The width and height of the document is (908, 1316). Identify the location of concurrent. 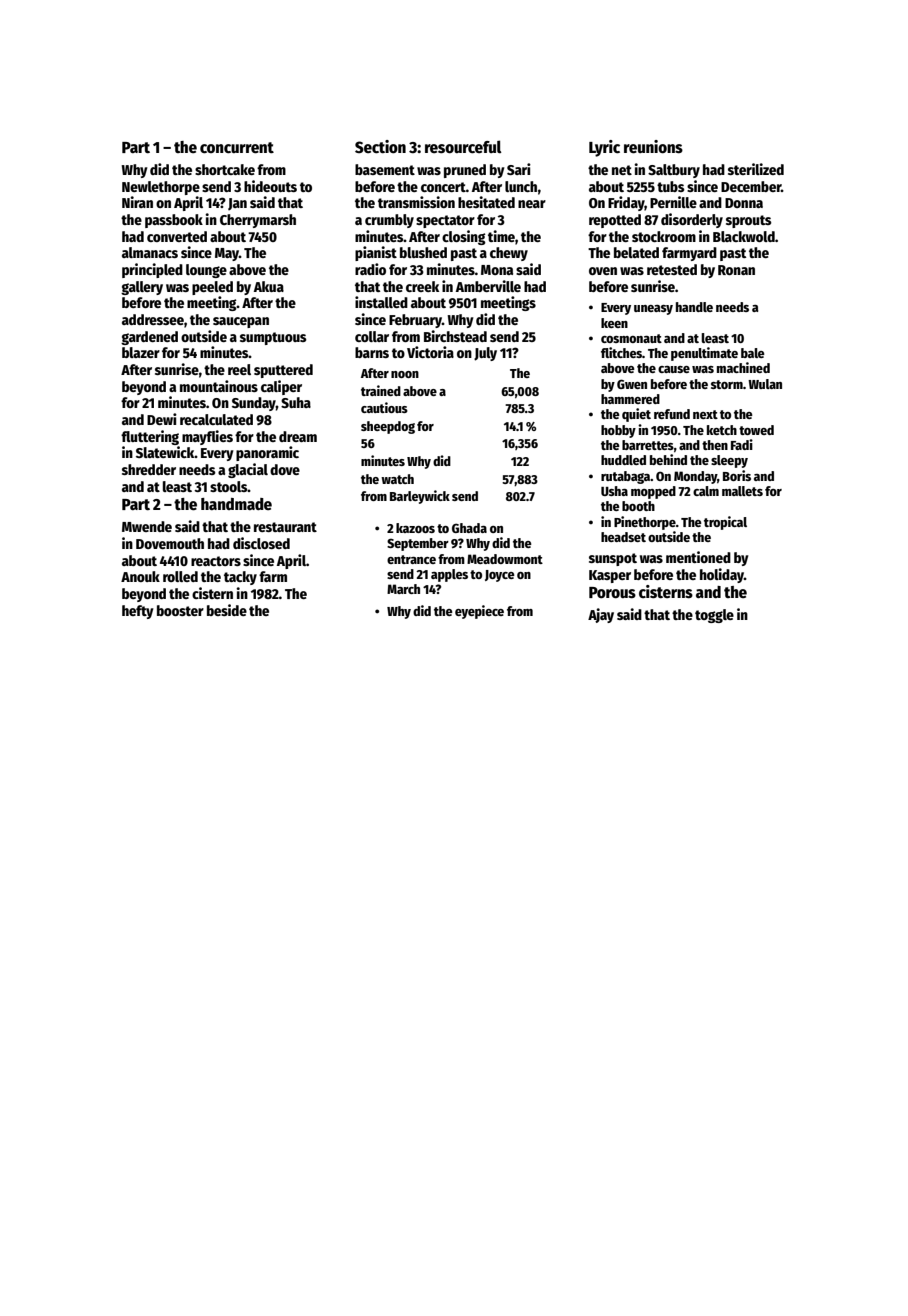
(237, 148).
